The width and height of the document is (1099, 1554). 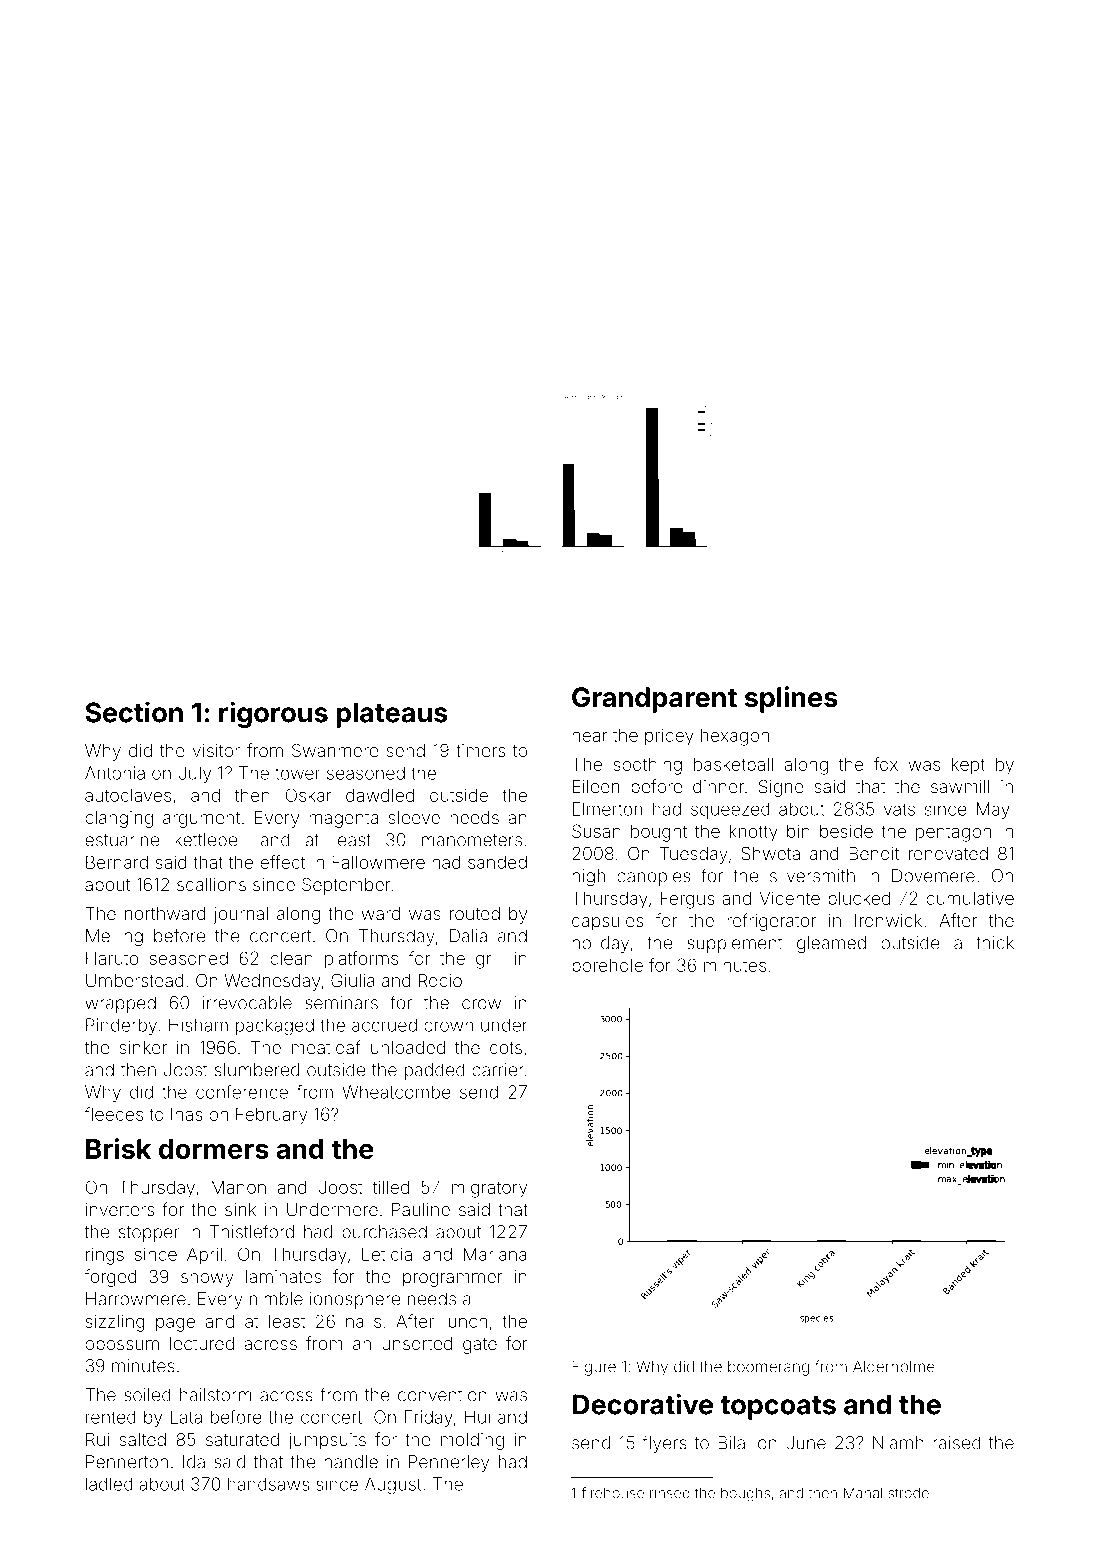 What do you see at coordinates (894, 1367) in the document?
I see `Alderholme` at bounding box center [894, 1367].
